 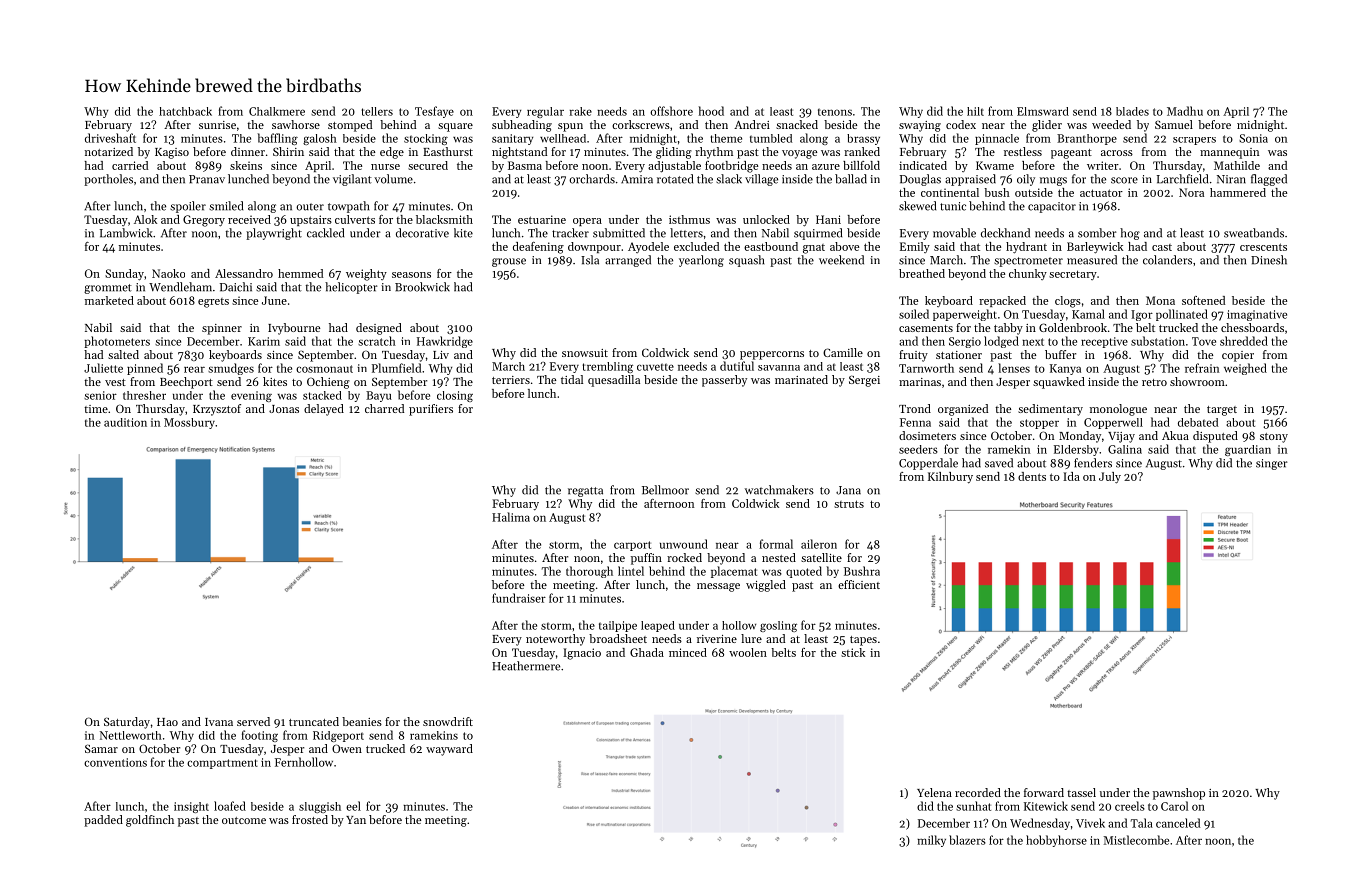 What do you see at coordinates (185, 111) in the document?
I see `hatchback` at bounding box center [185, 111].
